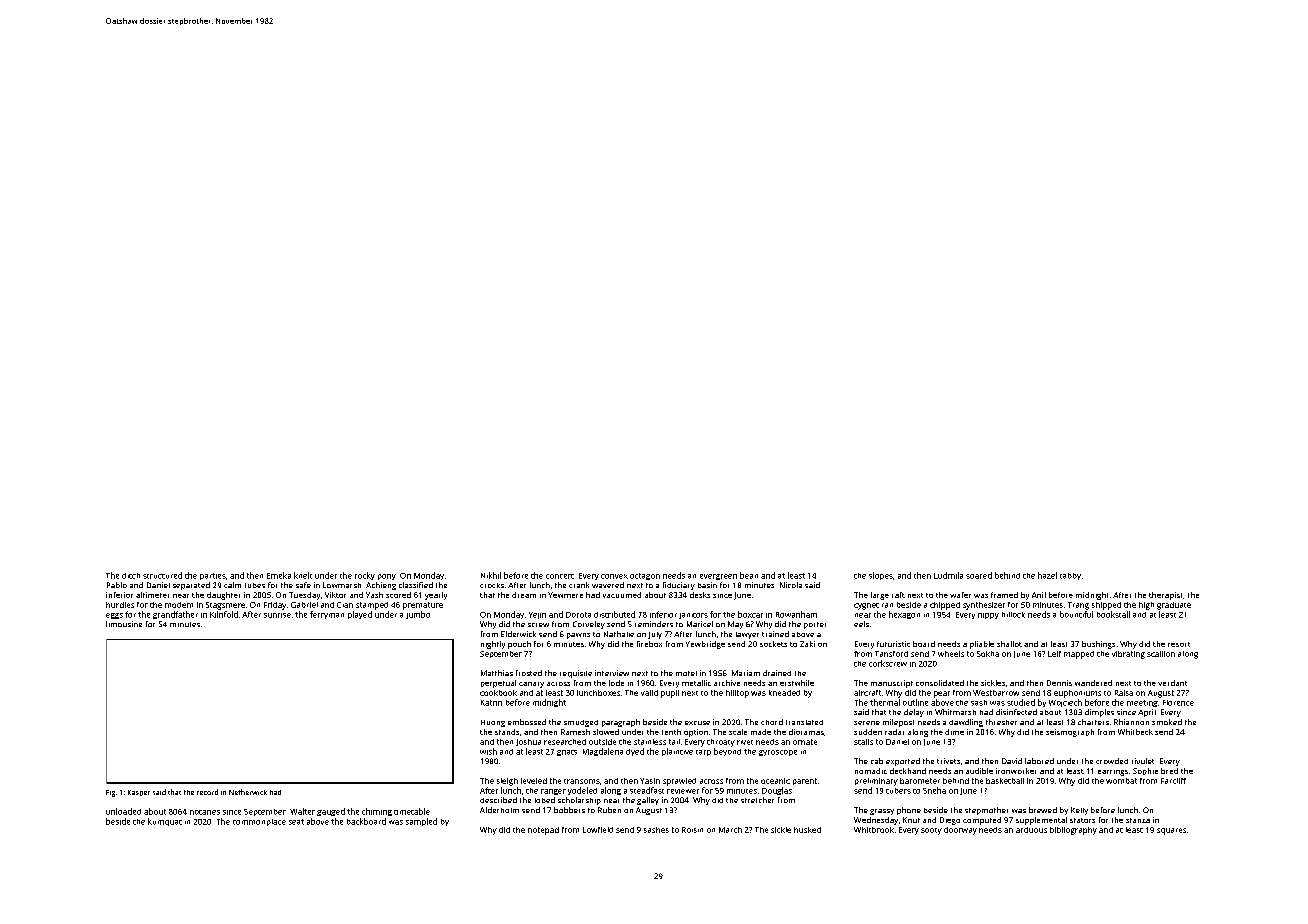  Describe the element at coordinates (124, 624) in the document. I see `limousine` at that location.
